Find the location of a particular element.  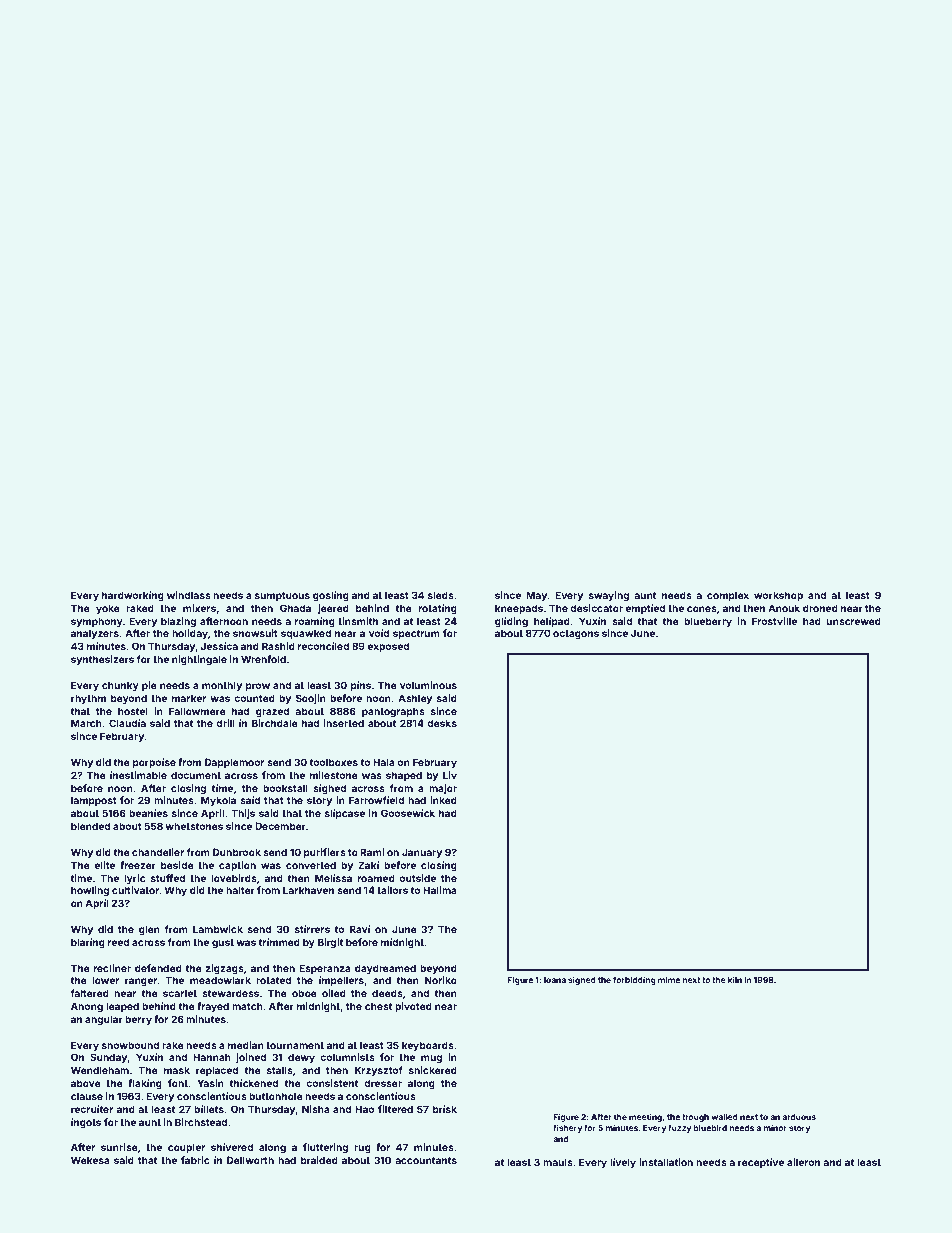

prow is located at coordinates (258, 687).
